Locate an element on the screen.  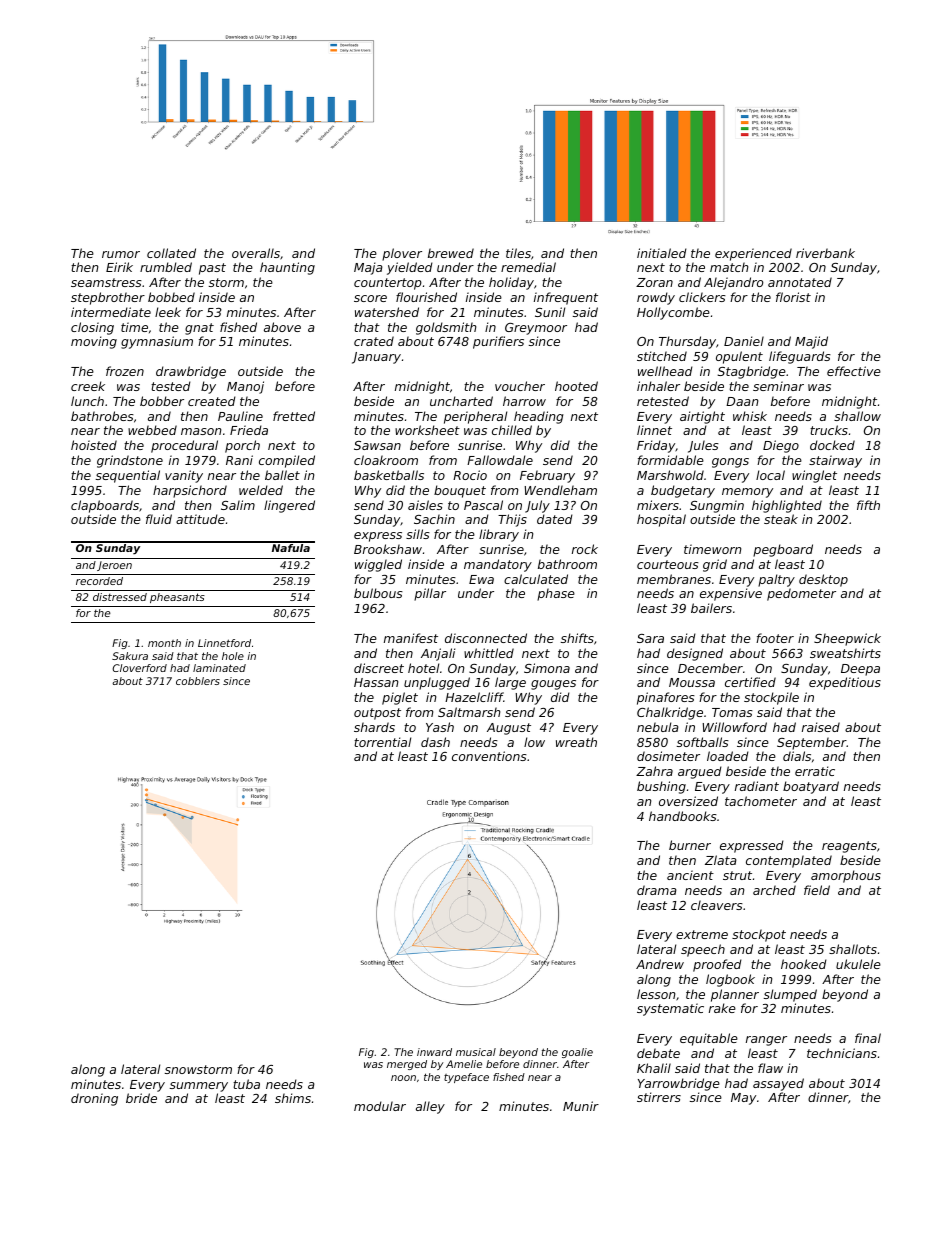
droning is located at coordinates (94, 1099).
